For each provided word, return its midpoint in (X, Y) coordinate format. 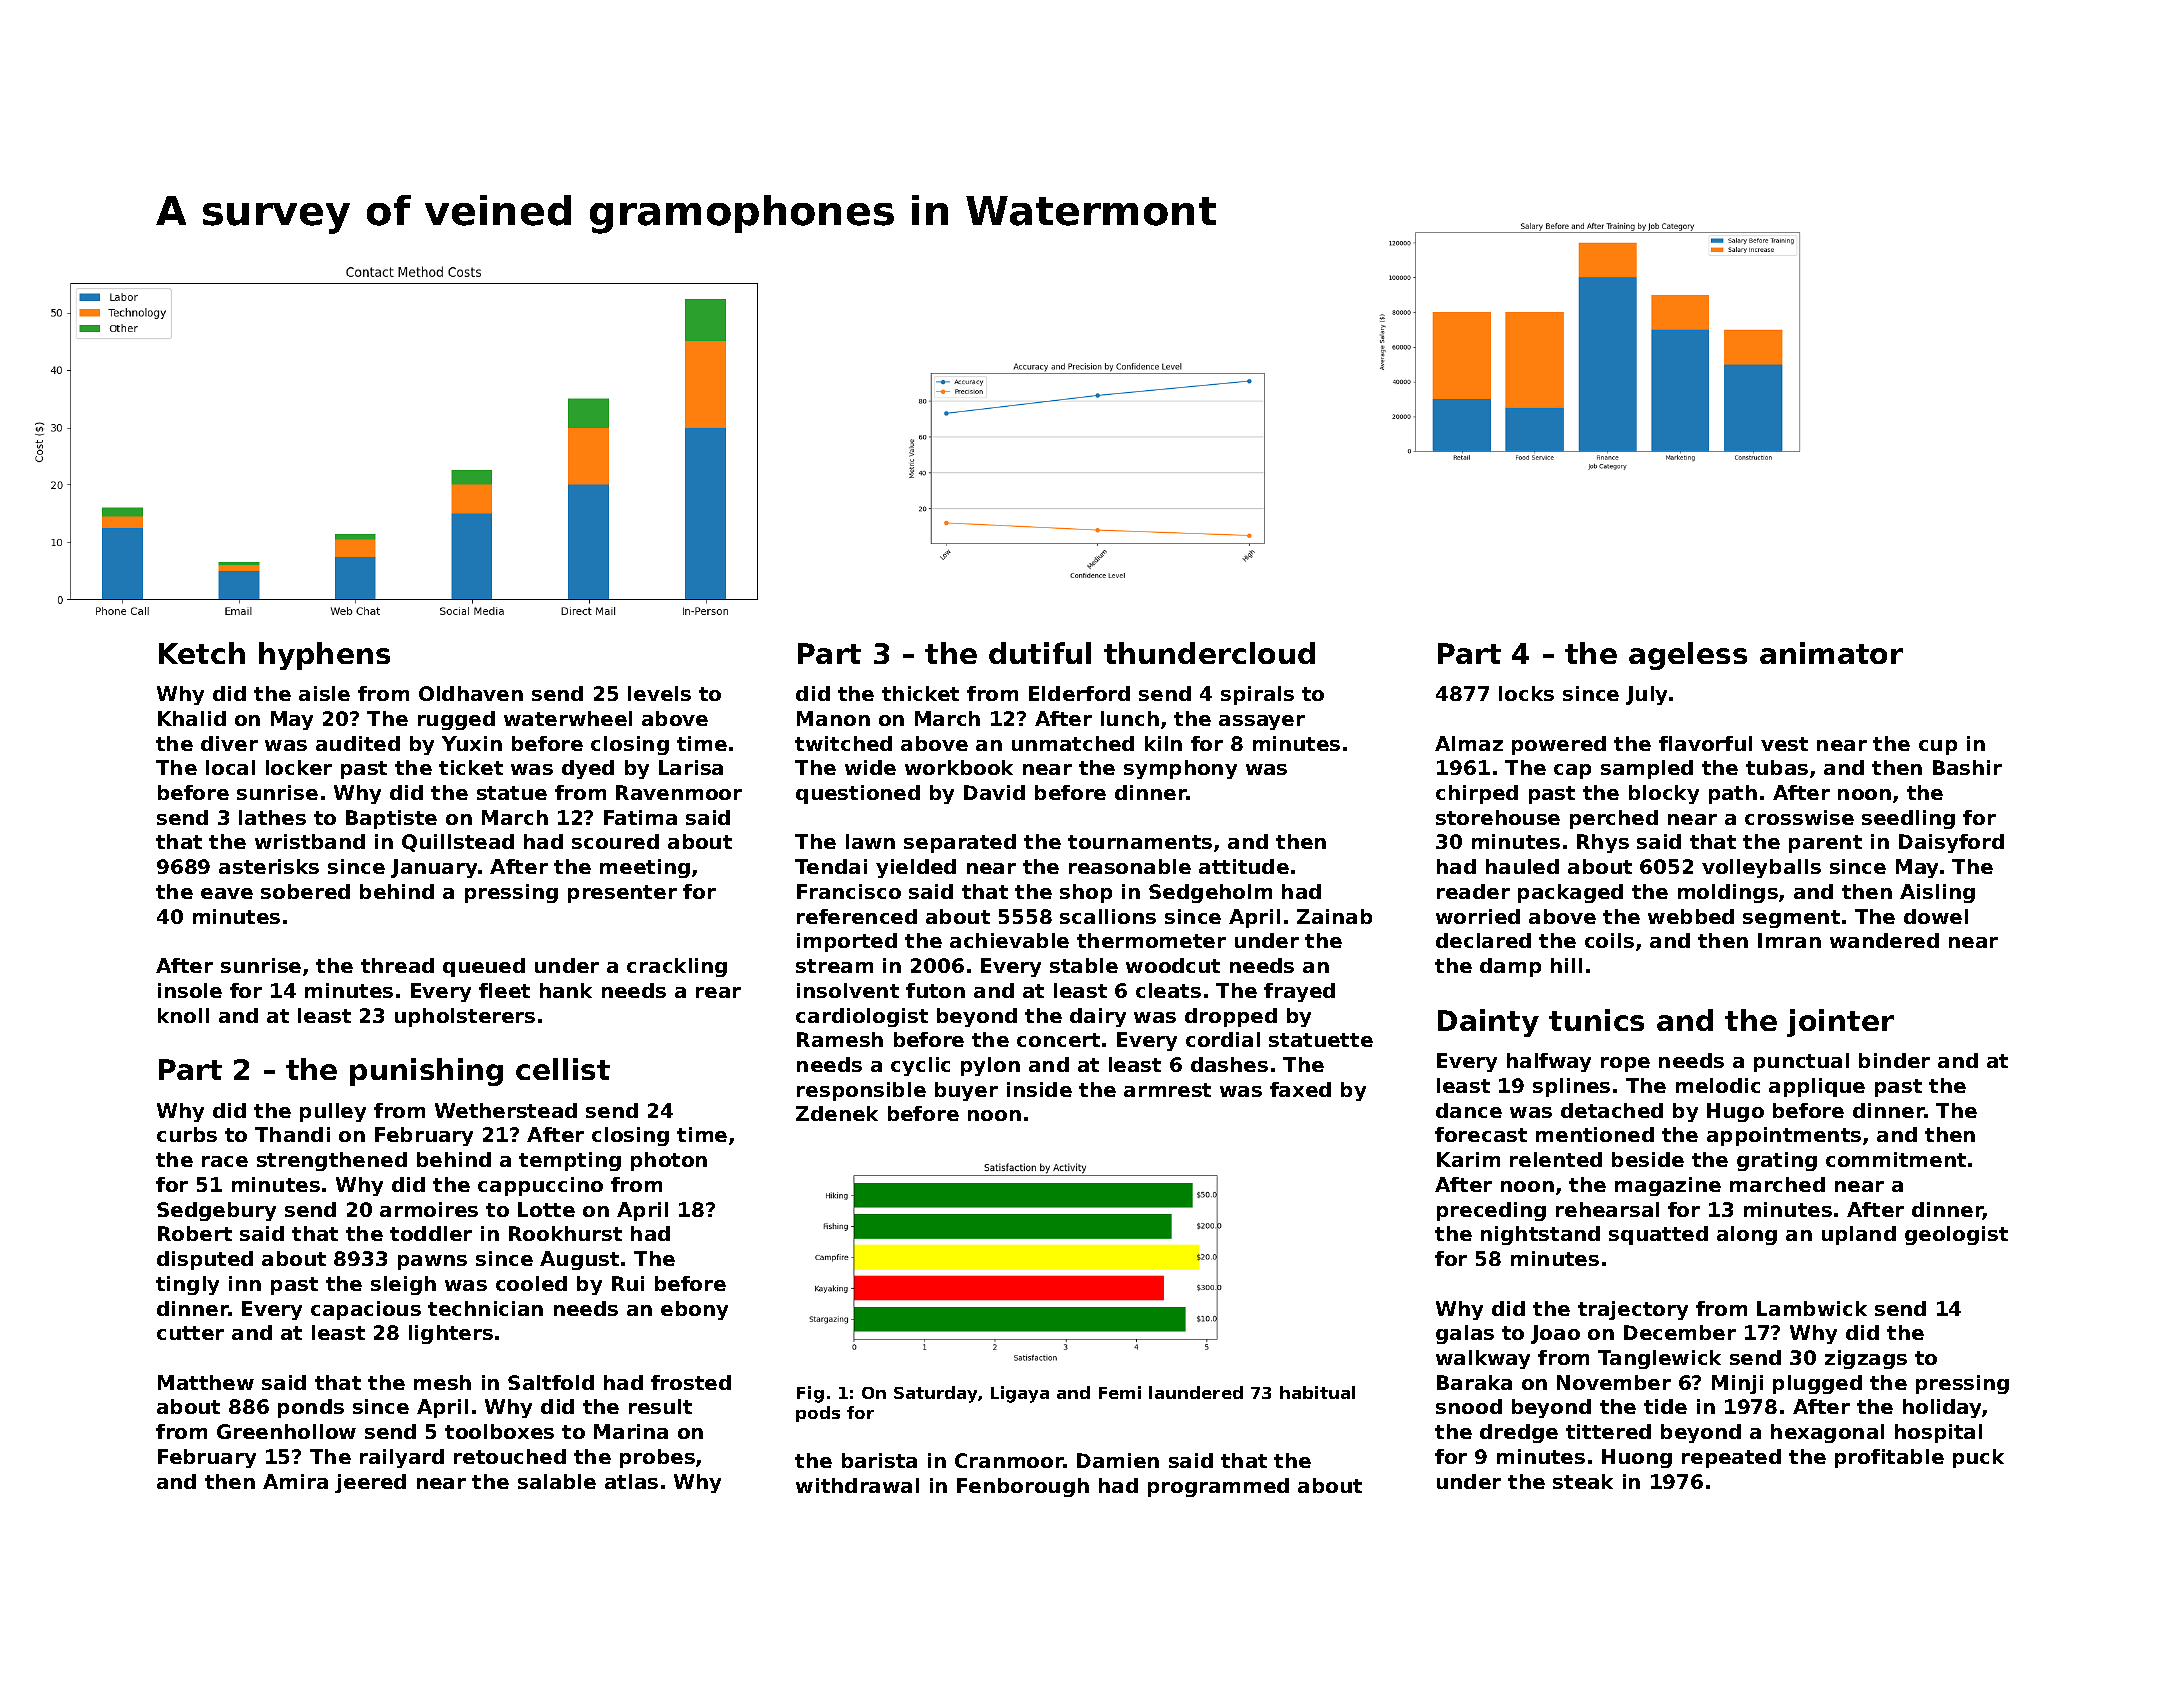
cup (1938, 747)
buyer (966, 1091)
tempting (570, 1161)
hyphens (324, 656)
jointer (1840, 1023)
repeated (1731, 1458)
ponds (311, 1408)
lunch (1130, 718)
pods (818, 1414)
